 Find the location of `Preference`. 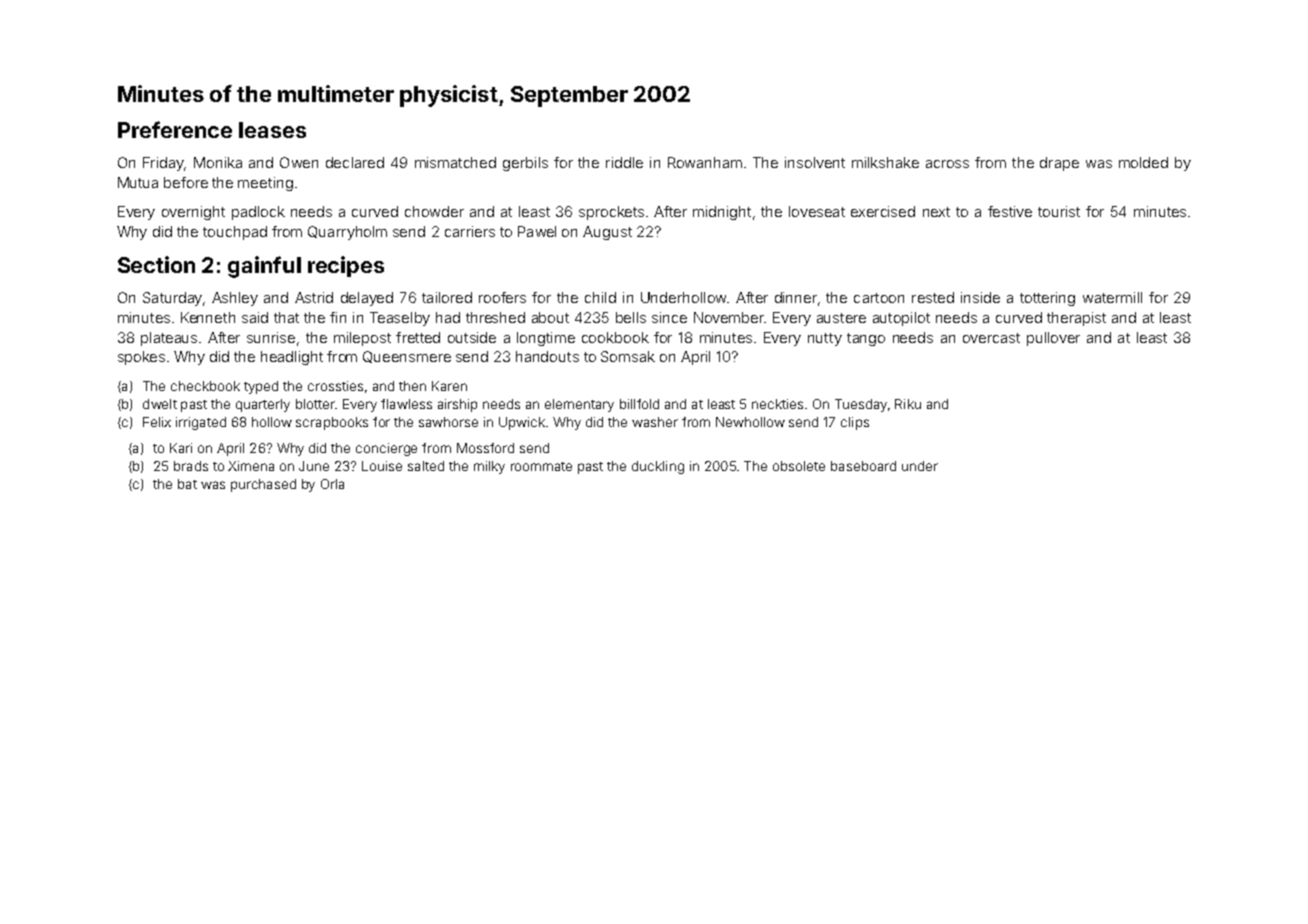

Preference is located at coordinates (175, 129).
